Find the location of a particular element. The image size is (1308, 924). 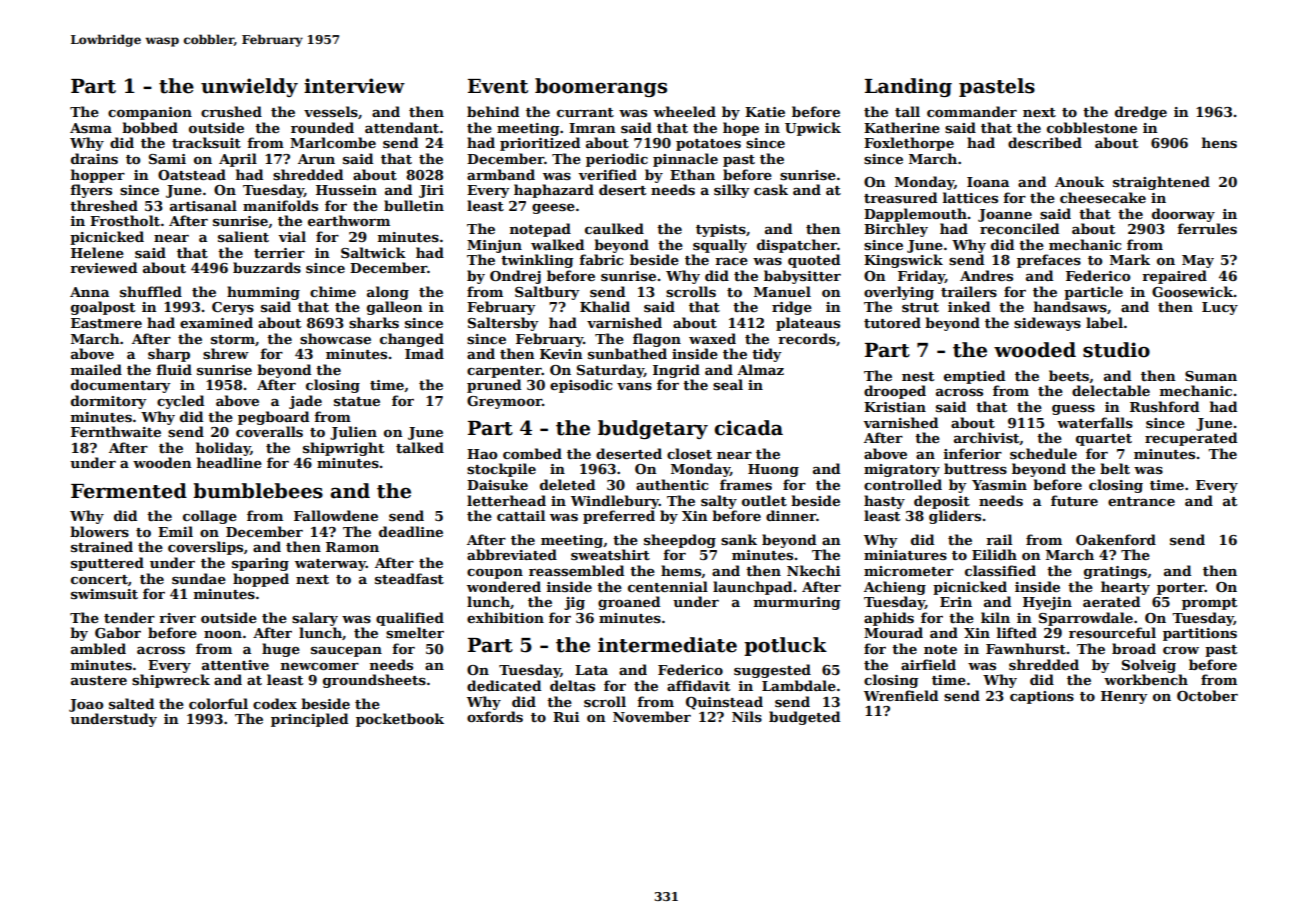

Anna is located at coordinates (89, 292).
